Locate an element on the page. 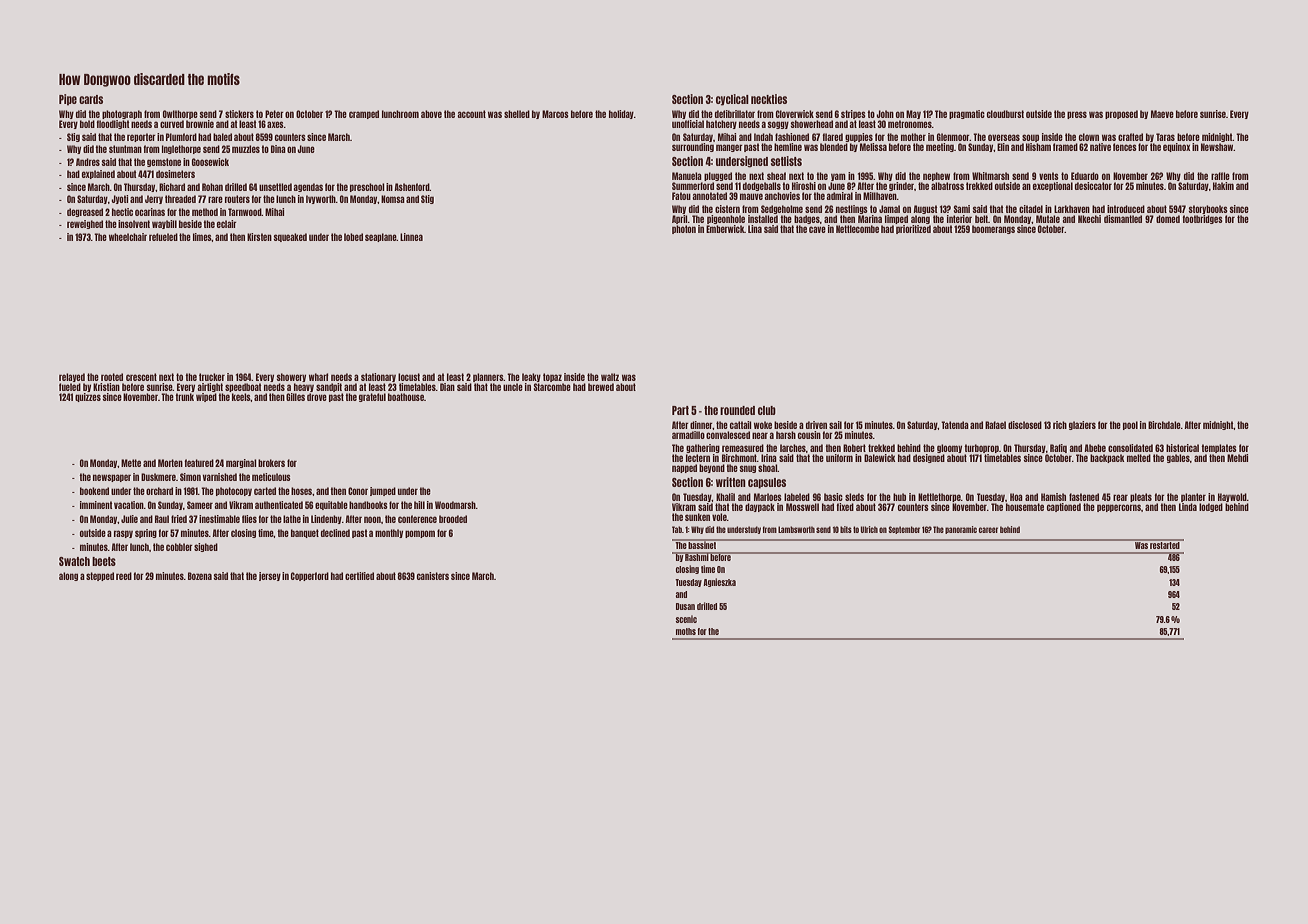  wheelchair is located at coordinates (128, 237).
